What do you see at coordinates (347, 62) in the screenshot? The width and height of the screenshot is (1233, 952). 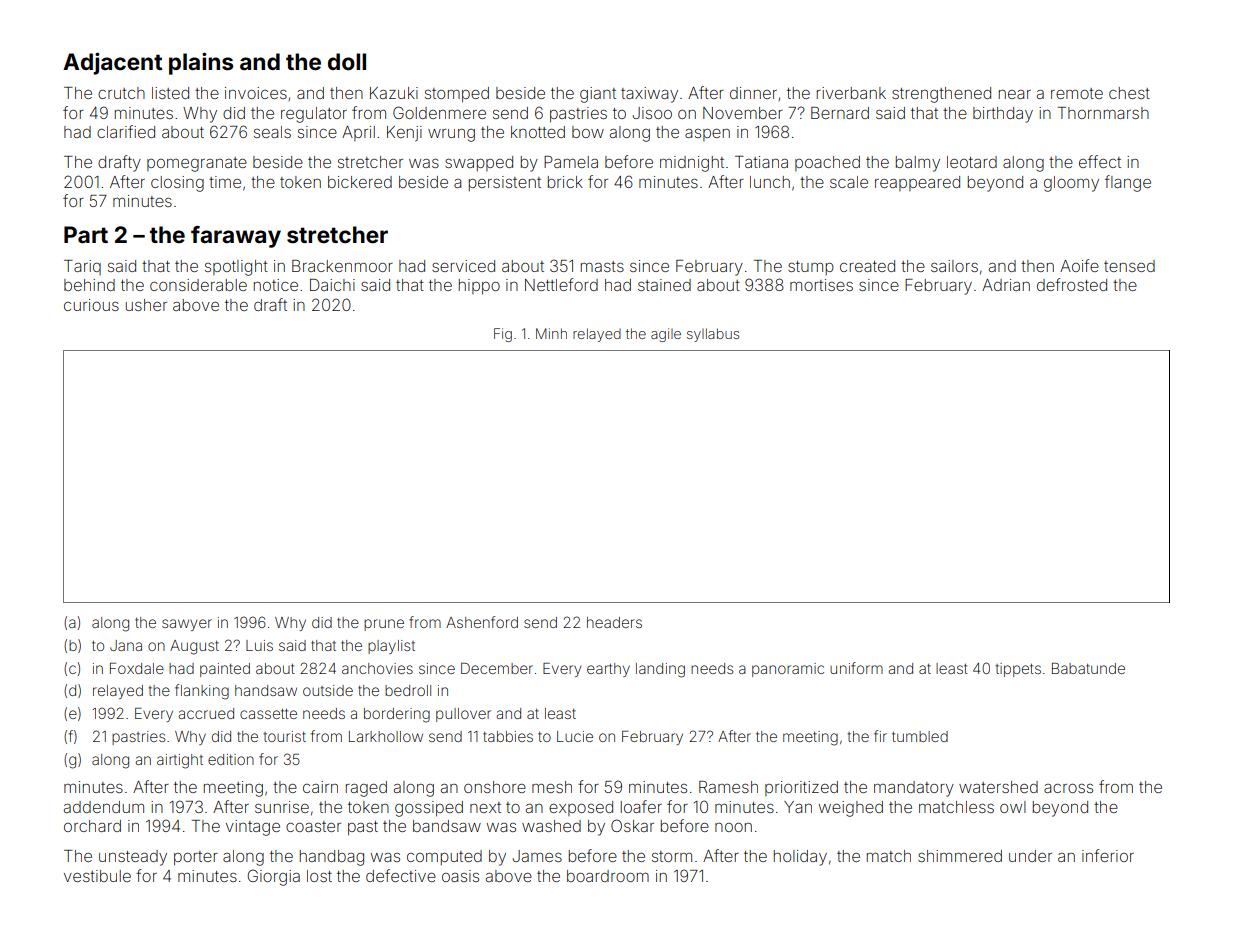 I see `doll` at bounding box center [347, 62].
